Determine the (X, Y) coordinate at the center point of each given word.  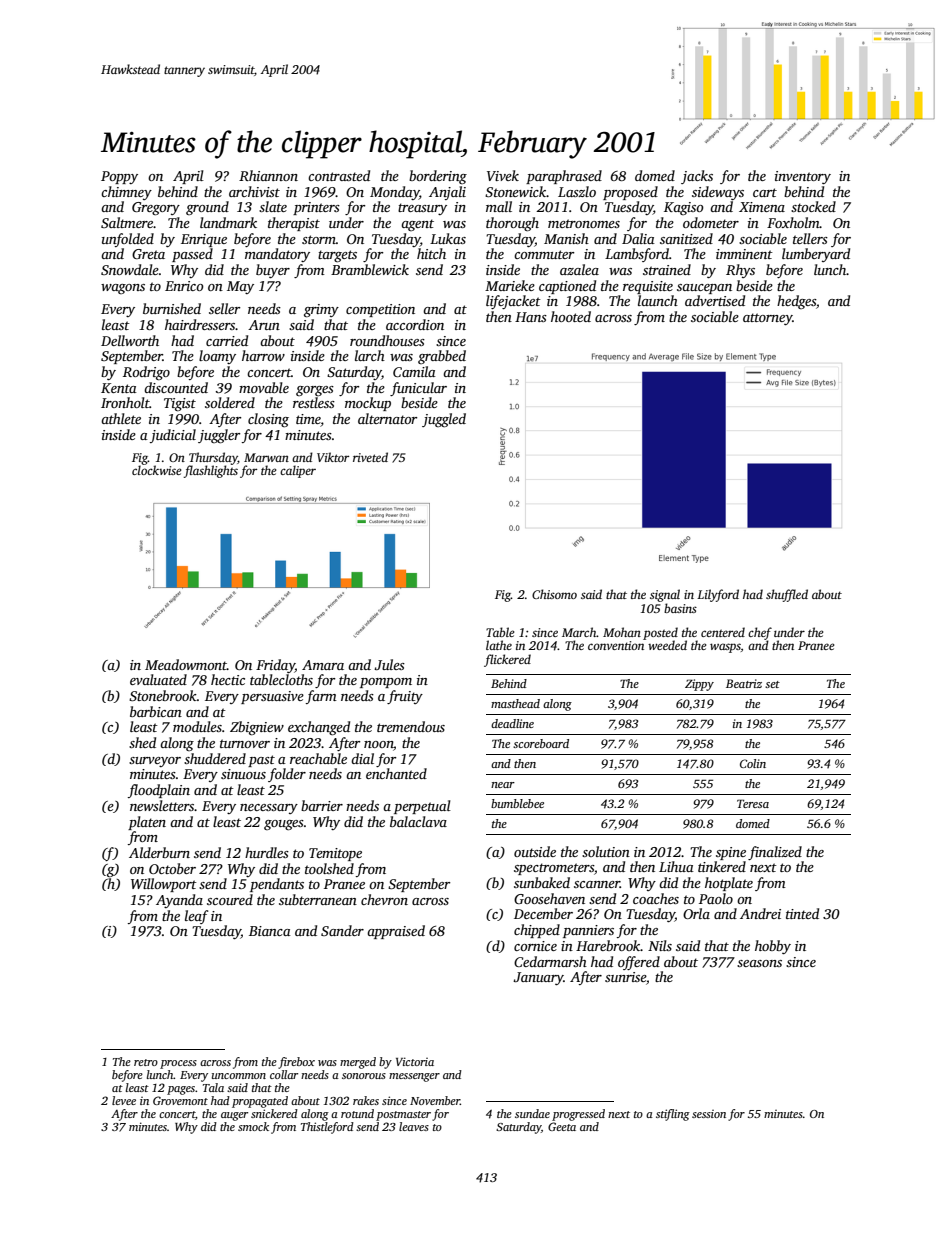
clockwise (156, 470)
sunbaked (542, 882)
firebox (296, 1063)
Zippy (699, 685)
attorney (768, 319)
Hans (531, 317)
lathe (499, 645)
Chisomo (554, 594)
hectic (228, 679)
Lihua (676, 866)
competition (380, 310)
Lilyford (718, 595)
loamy (217, 357)
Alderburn (159, 852)
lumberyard (816, 255)
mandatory (277, 255)
